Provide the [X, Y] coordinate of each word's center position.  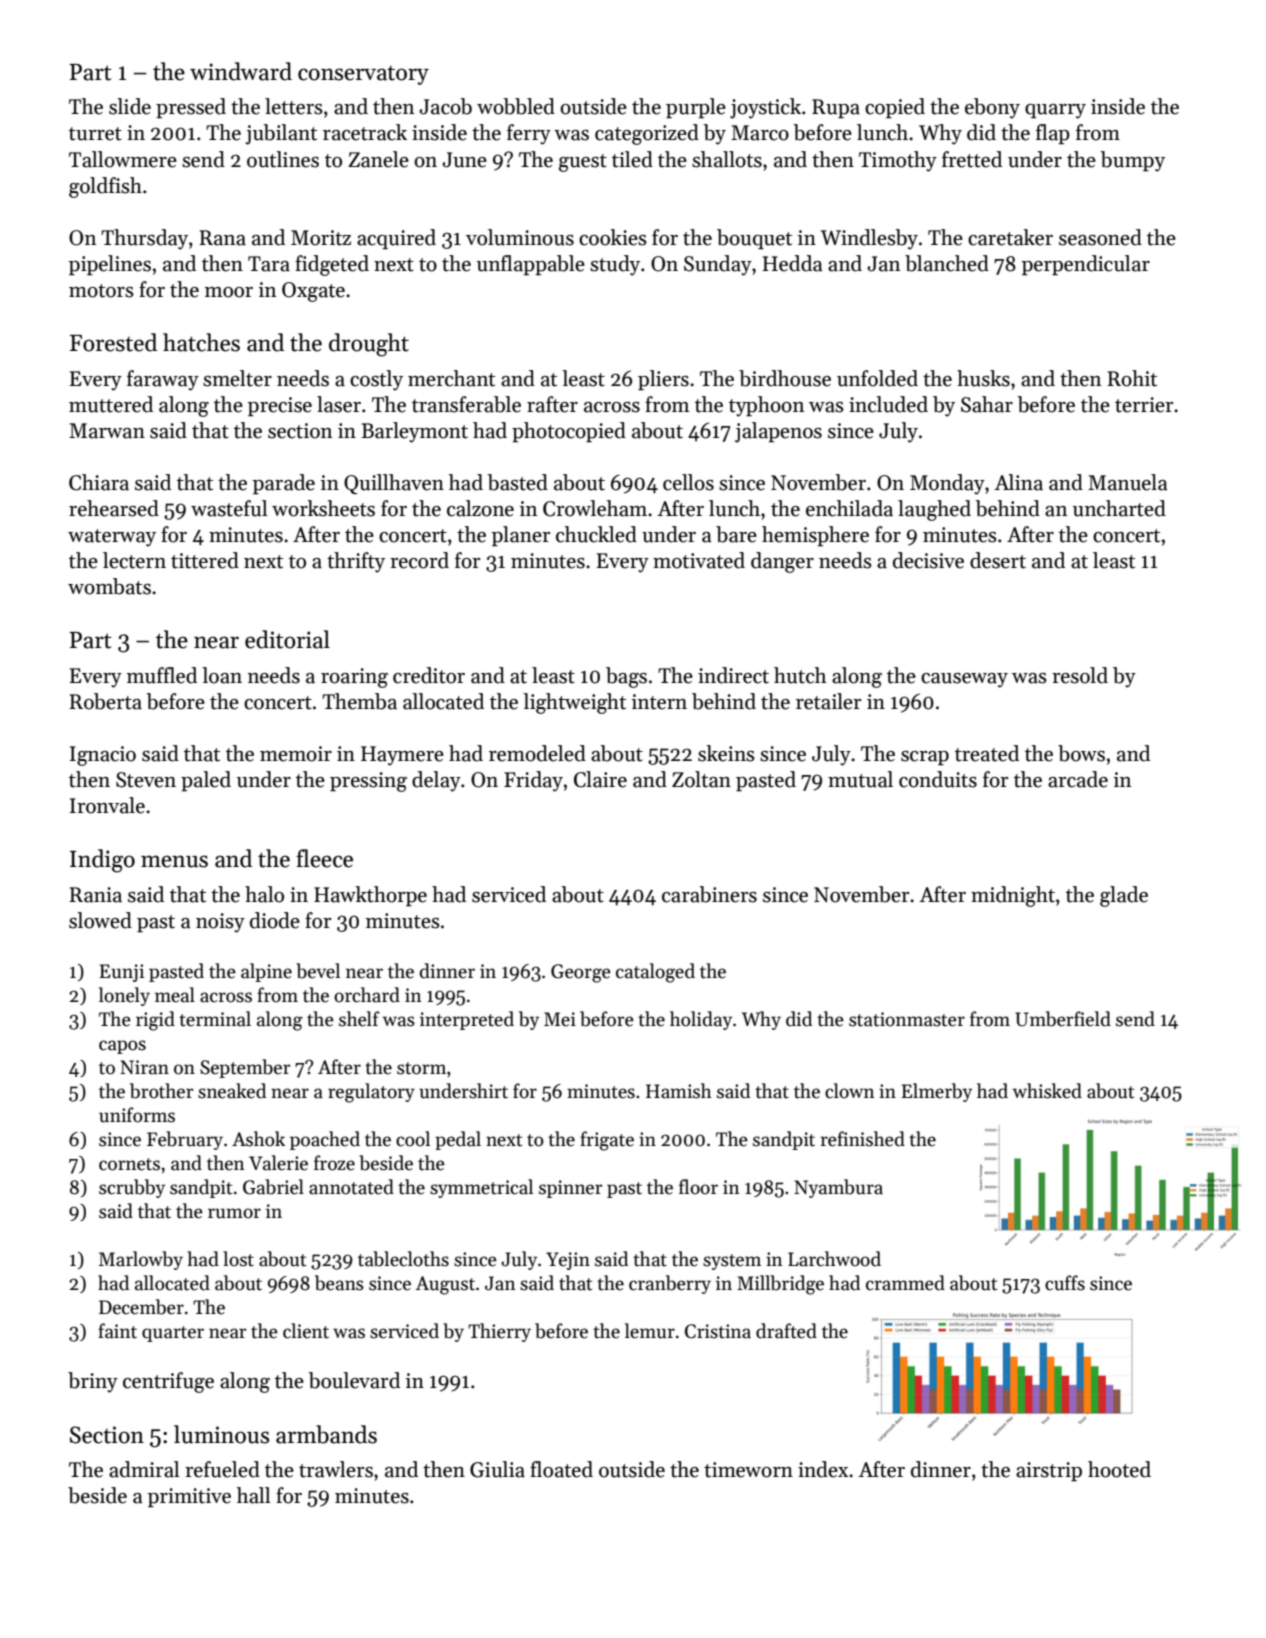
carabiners [709, 894]
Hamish [679, 1091]
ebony [992, 108]
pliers [663, 380]
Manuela [1128, 482]
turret [95, 134]
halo [264, 894]
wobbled [516, 106]
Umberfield [1063, 1019]
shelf [359, 1019]
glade [1124, 896]
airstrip [1049, 1471]
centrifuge [168, 1382]
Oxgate [313, 292]
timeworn [748, 1470]
